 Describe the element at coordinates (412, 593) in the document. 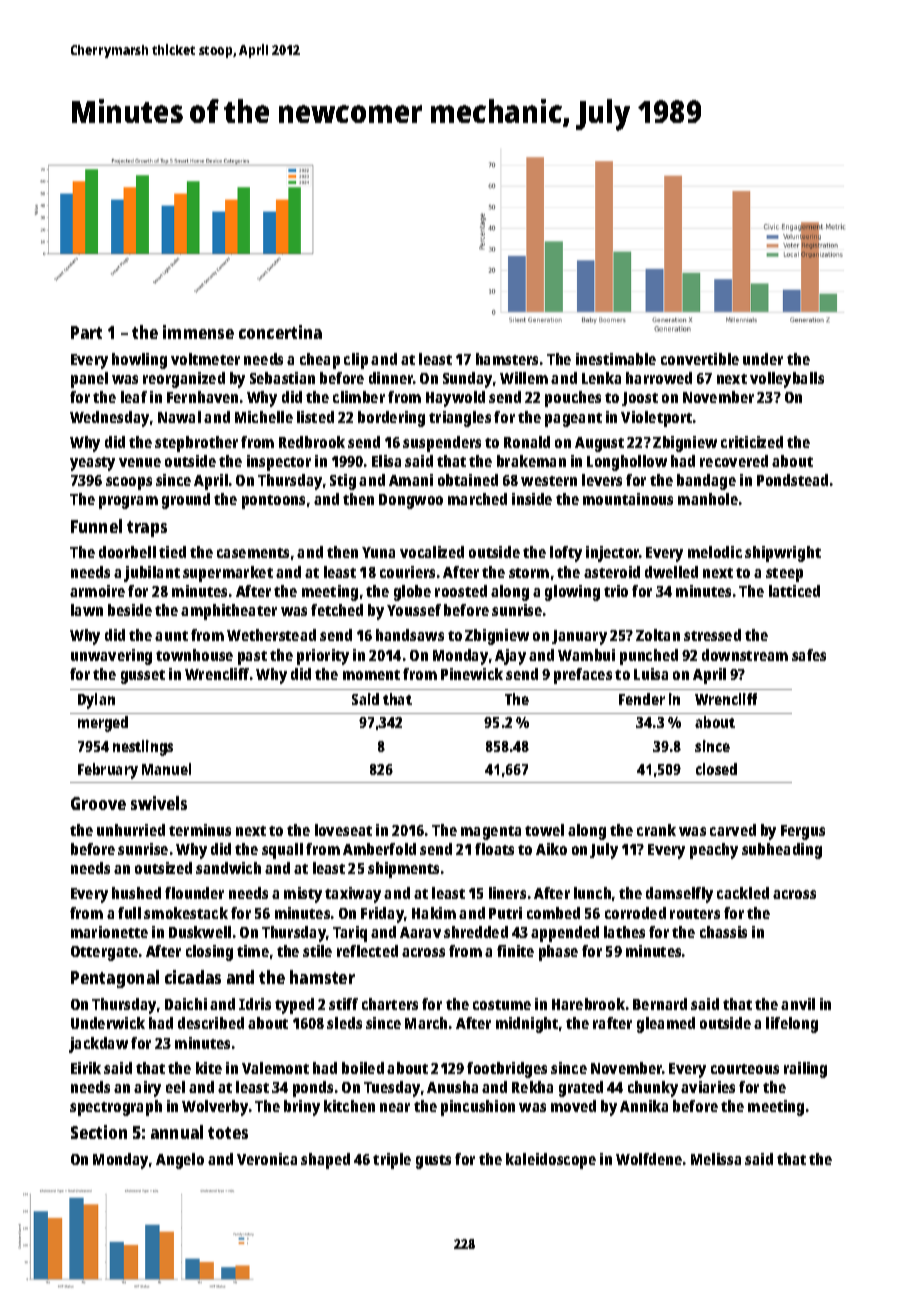

I see `globe` at that location.
